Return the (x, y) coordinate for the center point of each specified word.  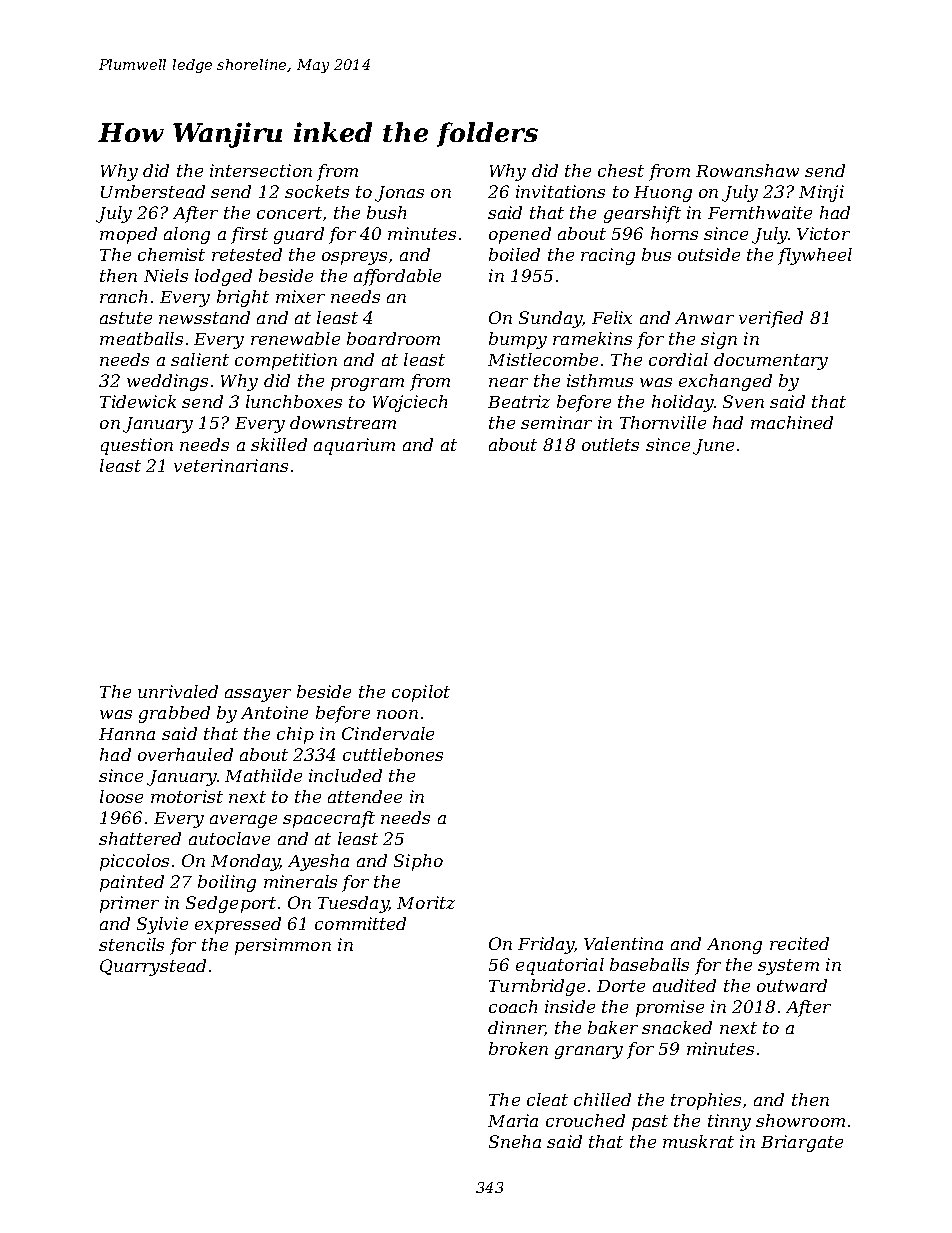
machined (792, 422)
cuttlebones (393, 754)
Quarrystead (153, 967)
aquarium (354, 446)
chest (621, 170)
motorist (187, 796)
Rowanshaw (747, 170)
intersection (261, 170)
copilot (421, 693)
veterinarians (231, 465)
